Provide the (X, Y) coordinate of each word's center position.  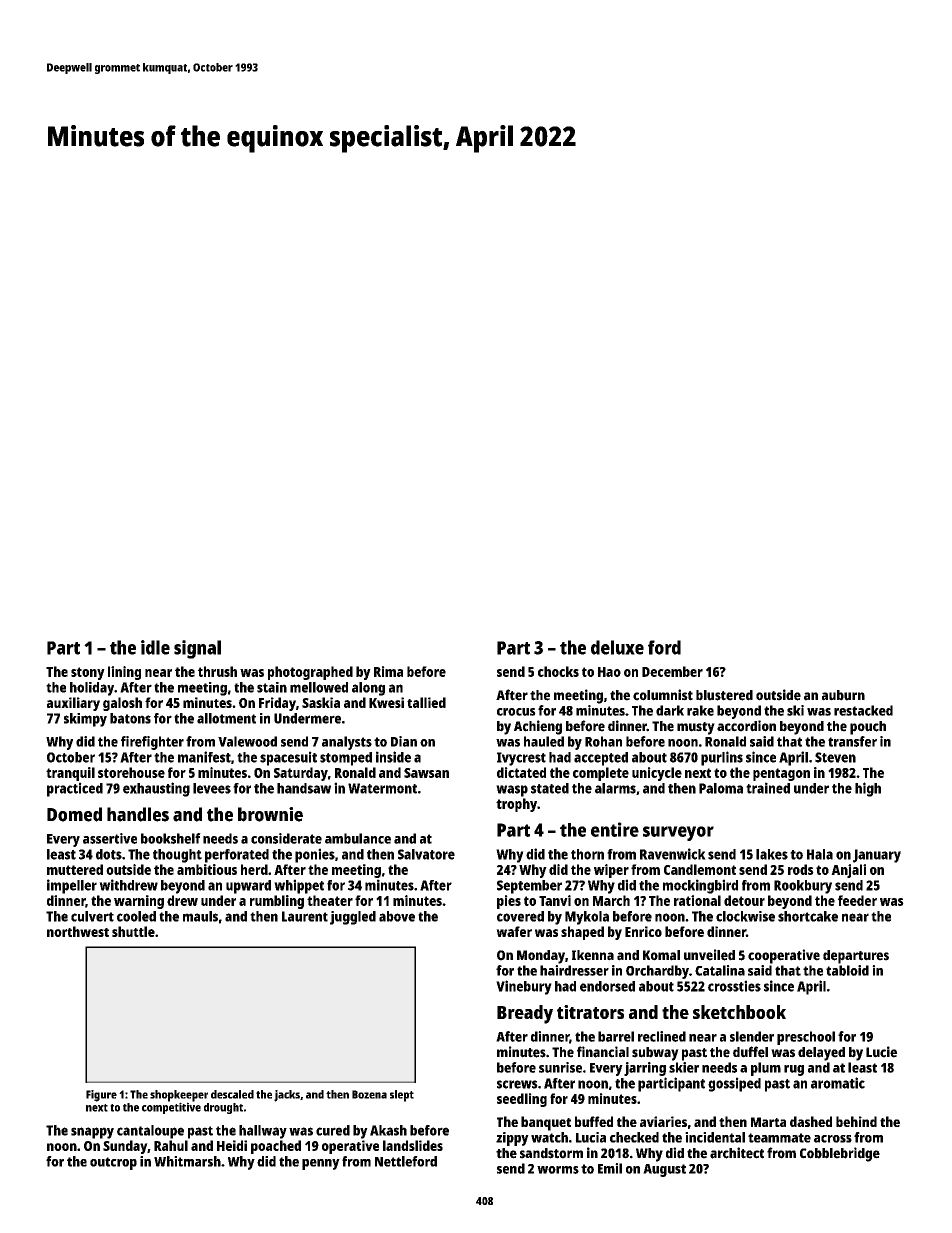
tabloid (847, 970)
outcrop (113, 1163)
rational (697, 900)
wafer (514, 931)
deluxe (617, 647)
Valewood (247, 741)
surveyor (678, 833)
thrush (217, 671)
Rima (388, 671)
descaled (232, 1094)
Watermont (382, 788)
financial (603, 1052)
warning (139, 902)
